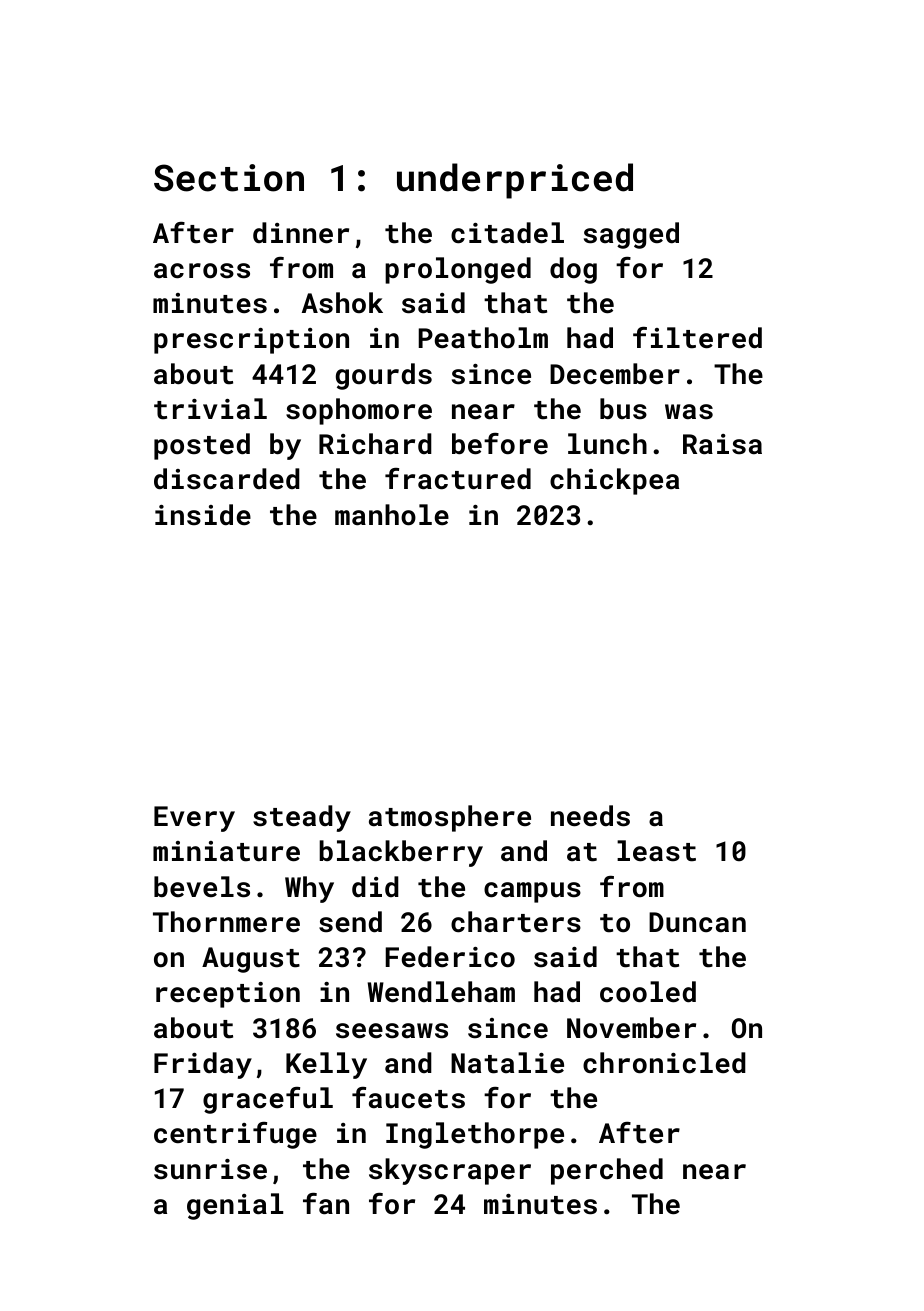  I want to click on Section, so click(229, 178).
